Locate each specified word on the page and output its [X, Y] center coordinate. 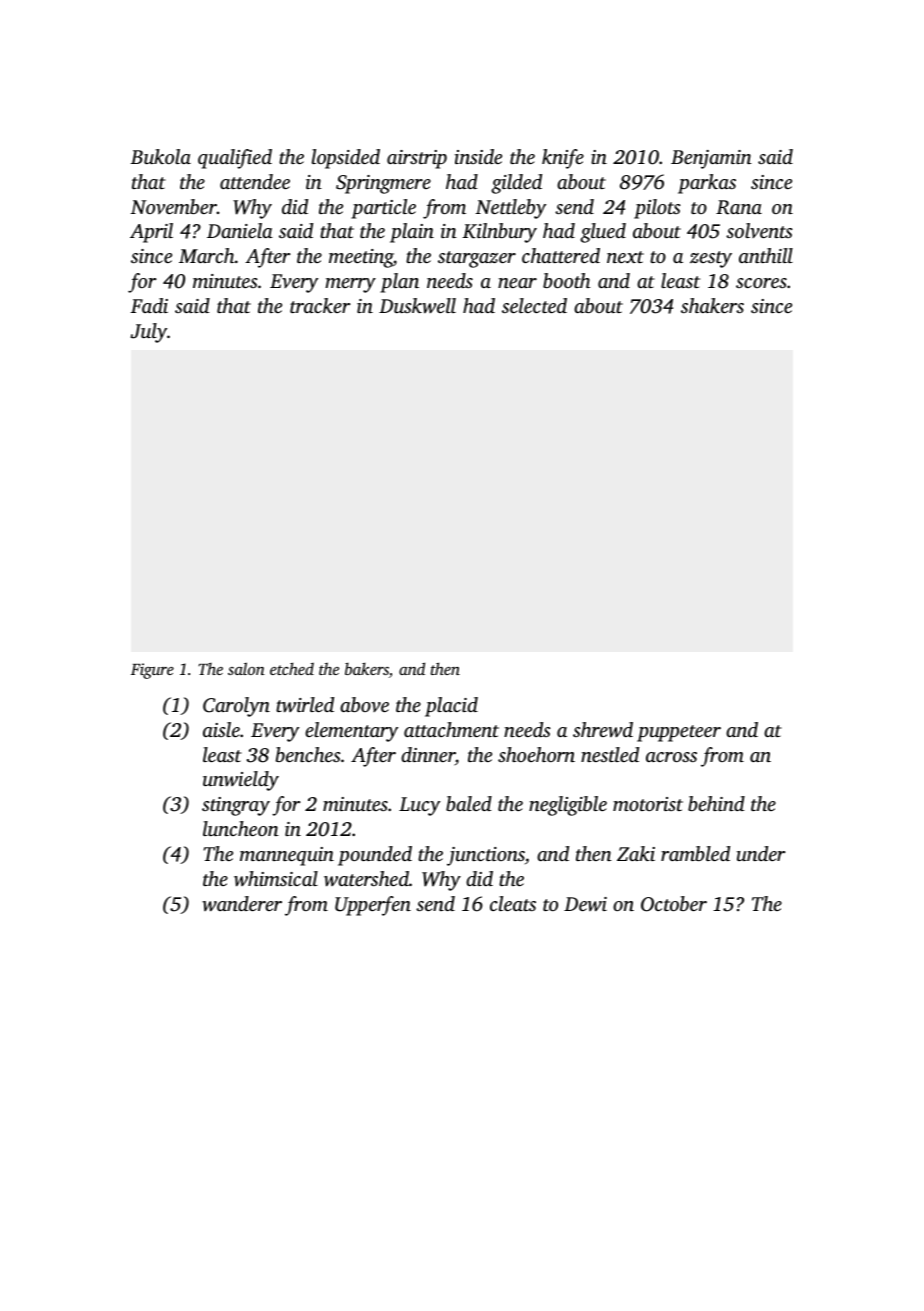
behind [716, 803]
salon [246, 668]
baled [469, 803]
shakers [712, 305]
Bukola [160, 156]
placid [451, 707]
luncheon [241, 828]
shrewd [603, 729]
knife [563, 159]
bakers [367, 669]
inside [478, 156]
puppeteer [679, 733]
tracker [320, 305]
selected [534, 305]
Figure [152, 671]
